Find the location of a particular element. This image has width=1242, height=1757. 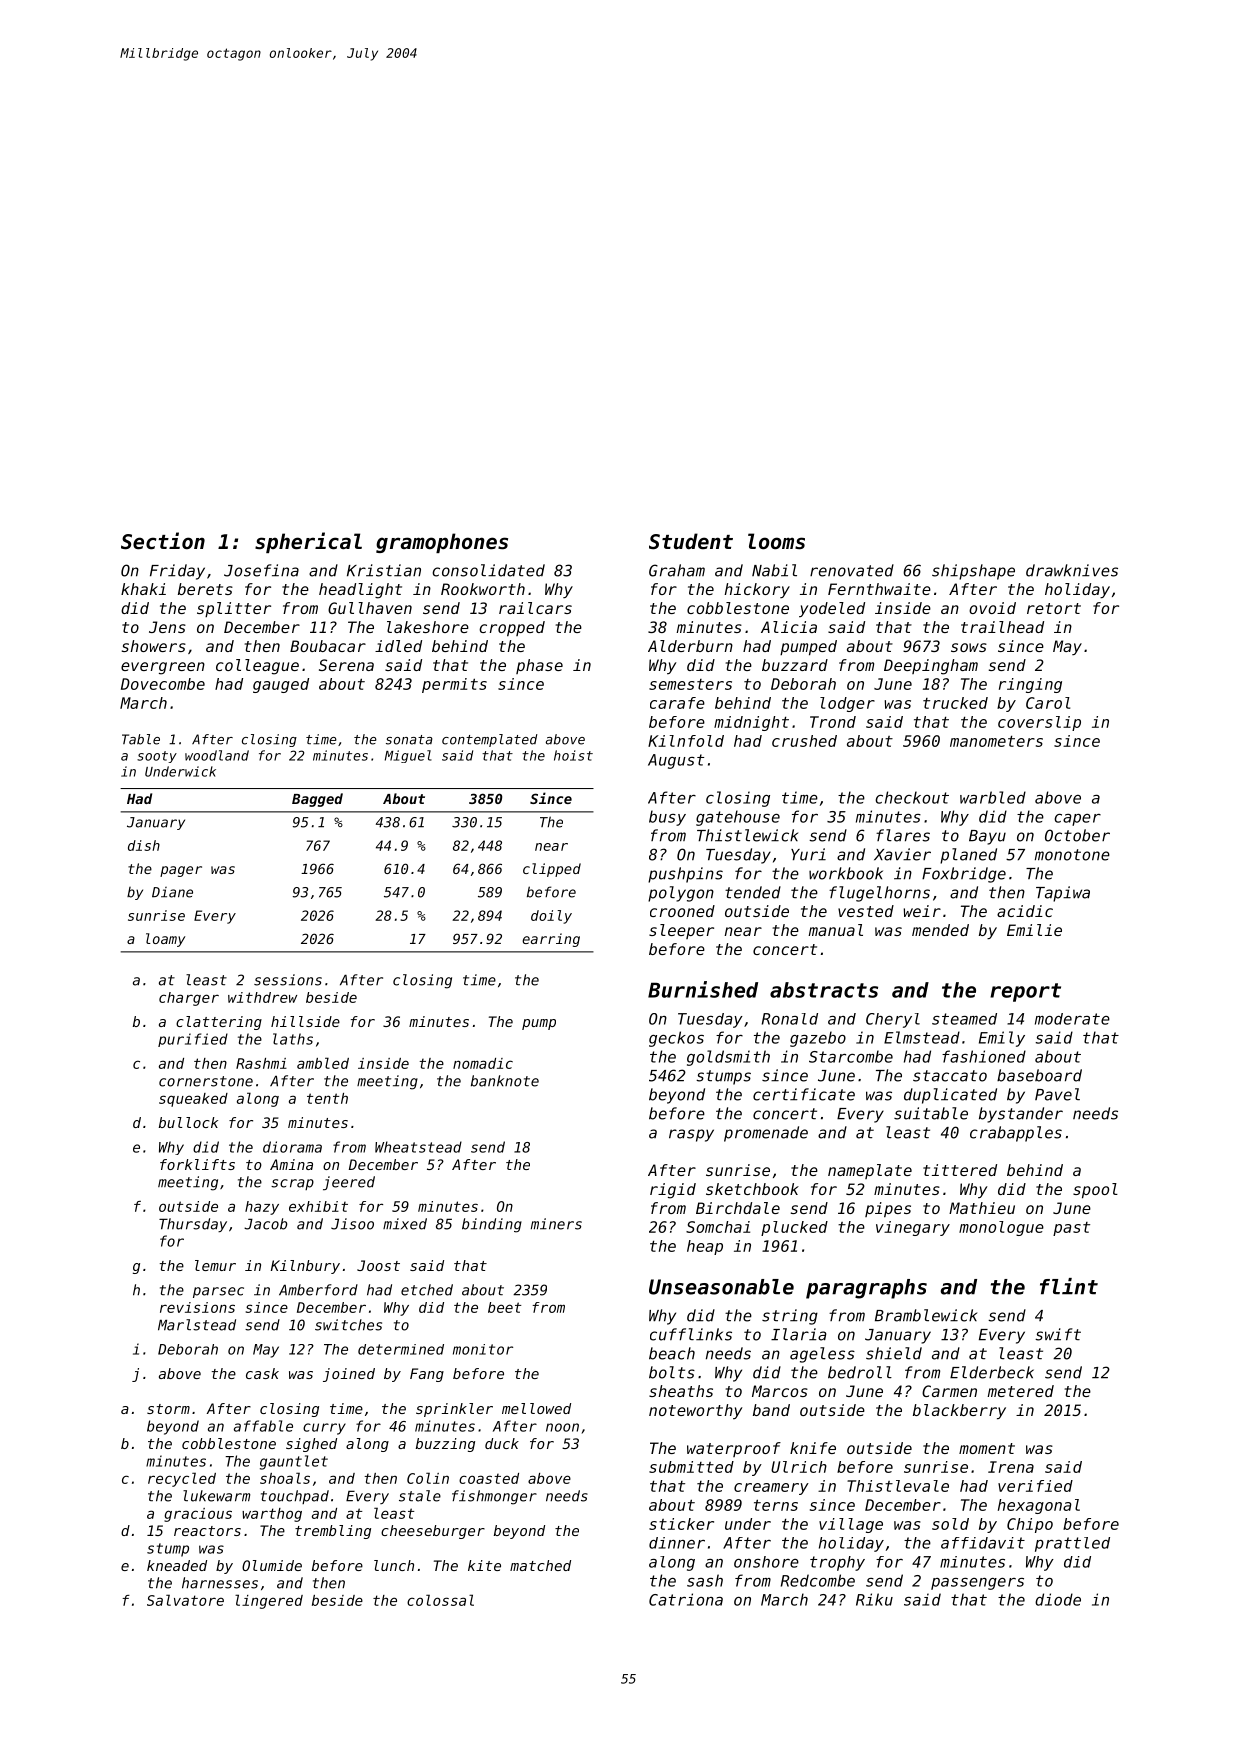

fashioned is located at coordinates (984, 1056).
